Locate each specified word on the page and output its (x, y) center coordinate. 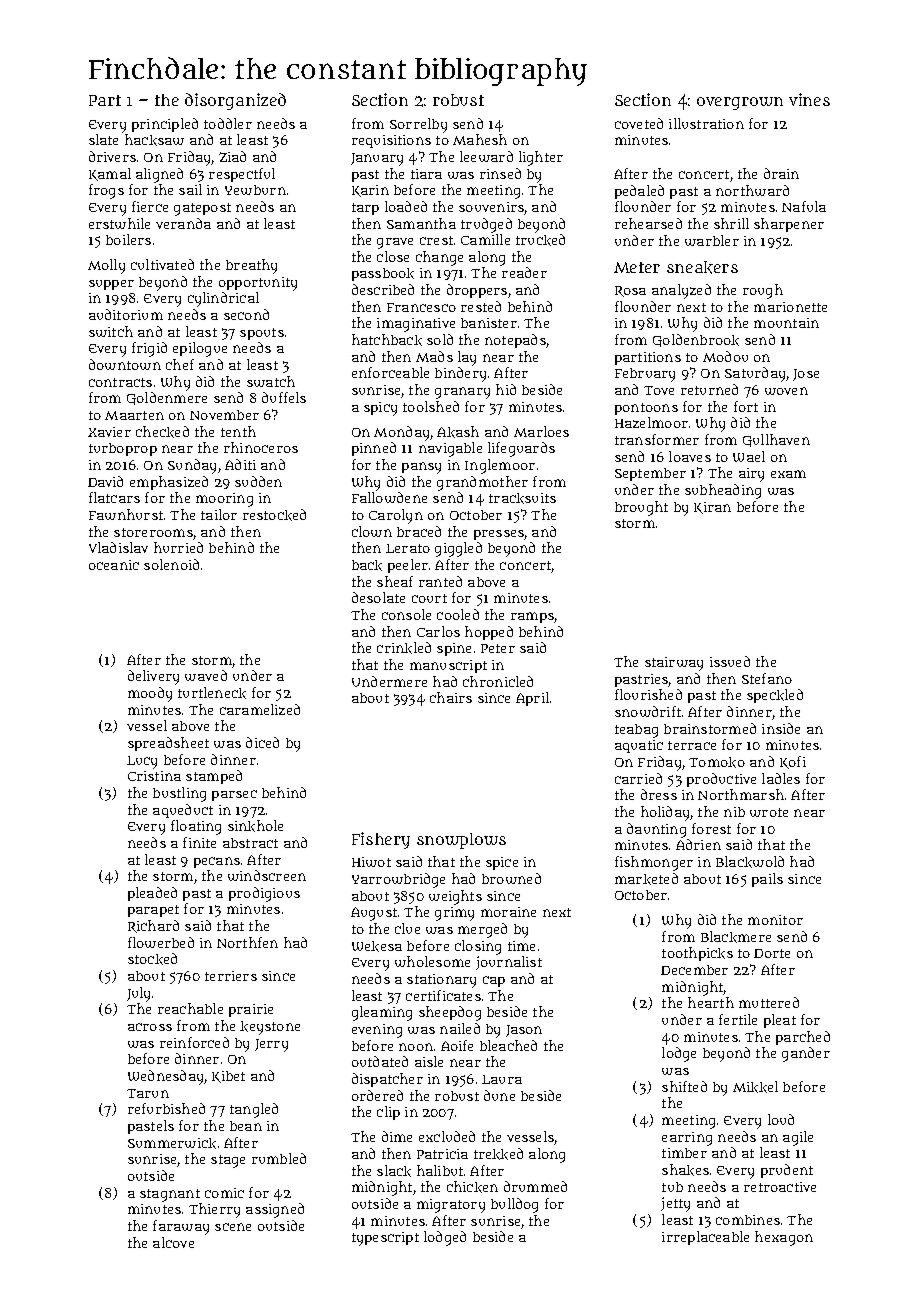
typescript (385, 1239)
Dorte (772, 953)
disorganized (235, 101)
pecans (217, 862)
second (246, 314)
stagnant (170, 1195)
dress (659, 794)
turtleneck (212, 693)
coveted (639, 123)
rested (481, 306)
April (532, 699)
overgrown (740, 103)
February (645, 375)
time (521, 946)
